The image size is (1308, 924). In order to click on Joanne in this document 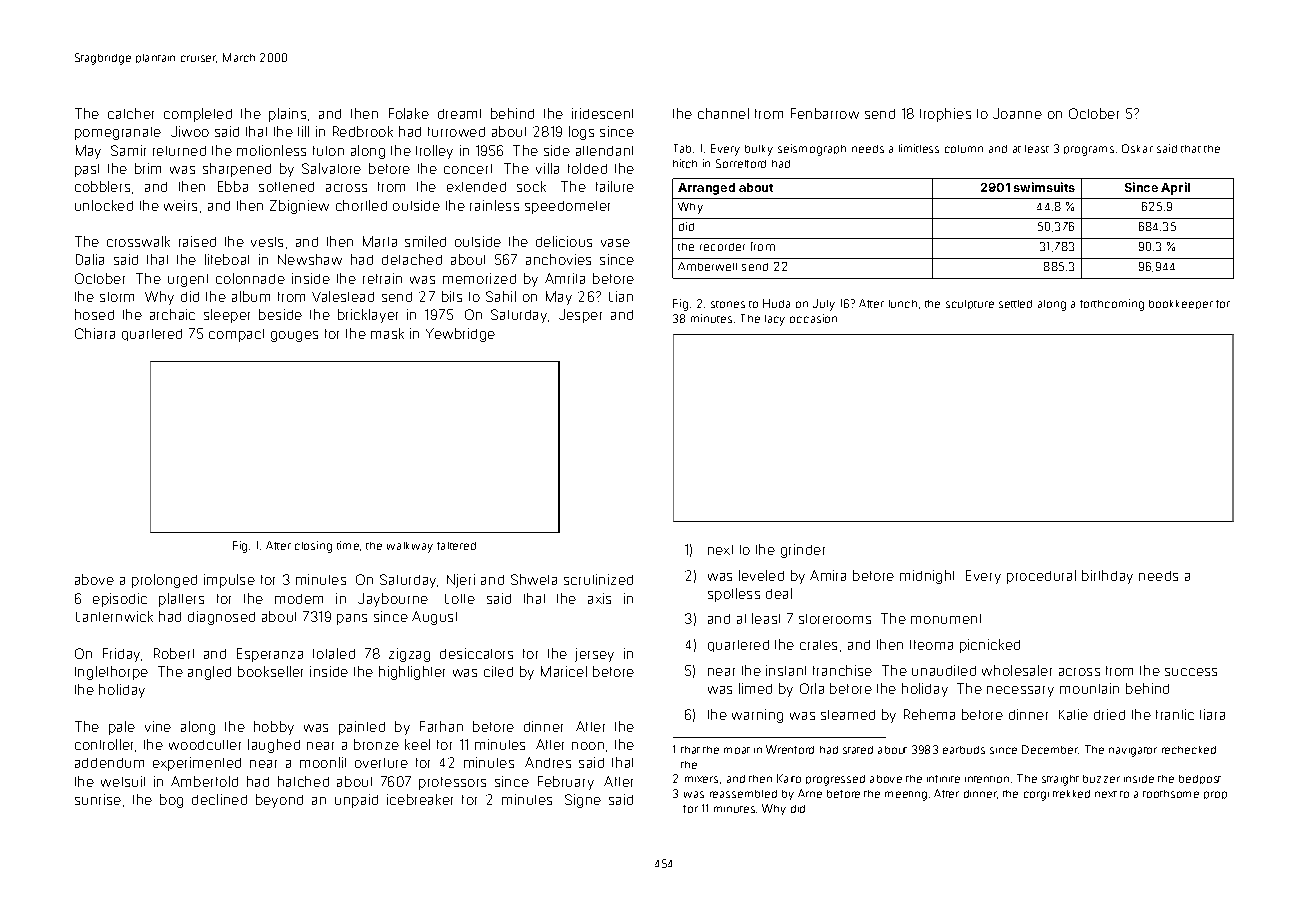, I will do `click(1017, 113)`.
